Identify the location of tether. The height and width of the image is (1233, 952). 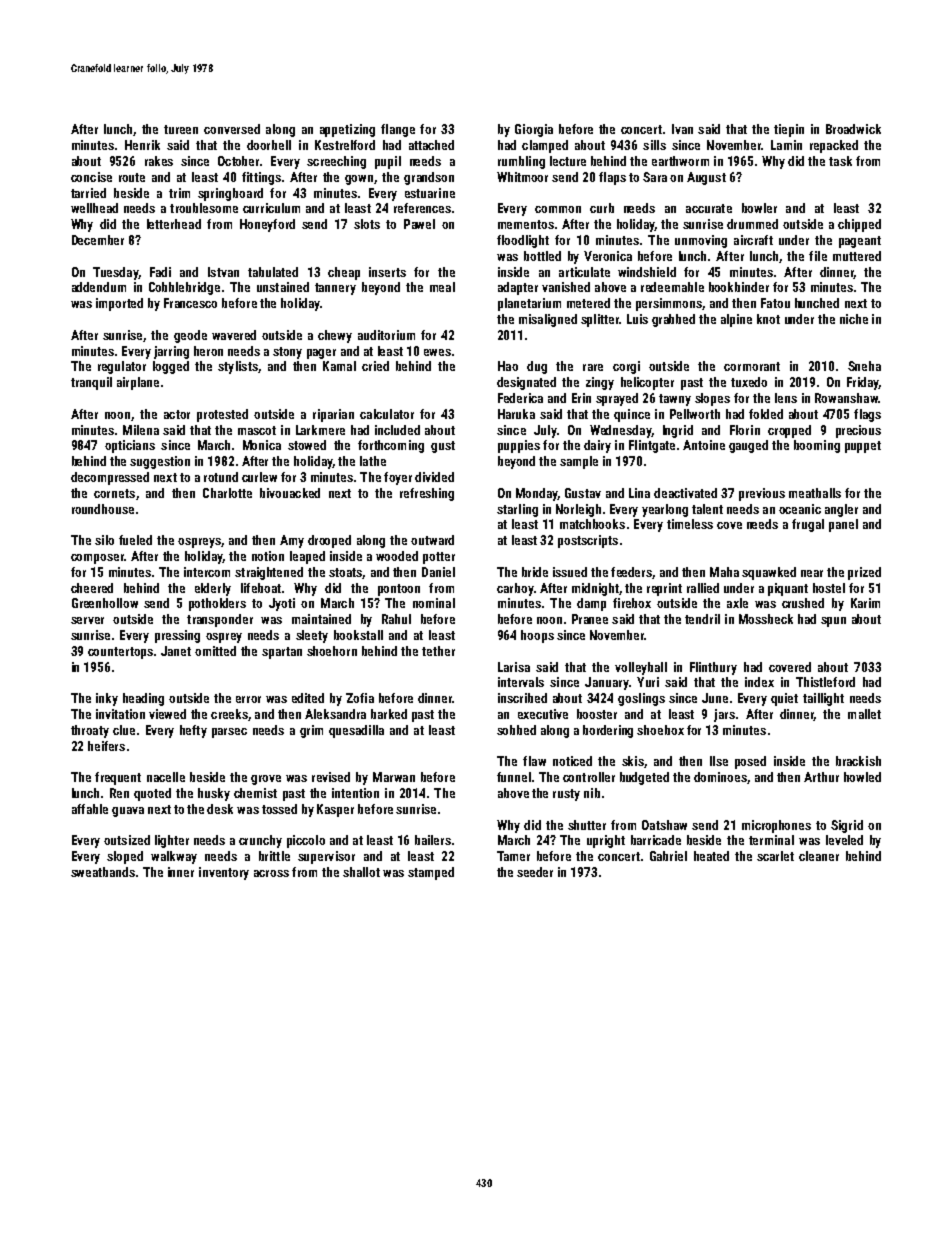
(438, 651).
